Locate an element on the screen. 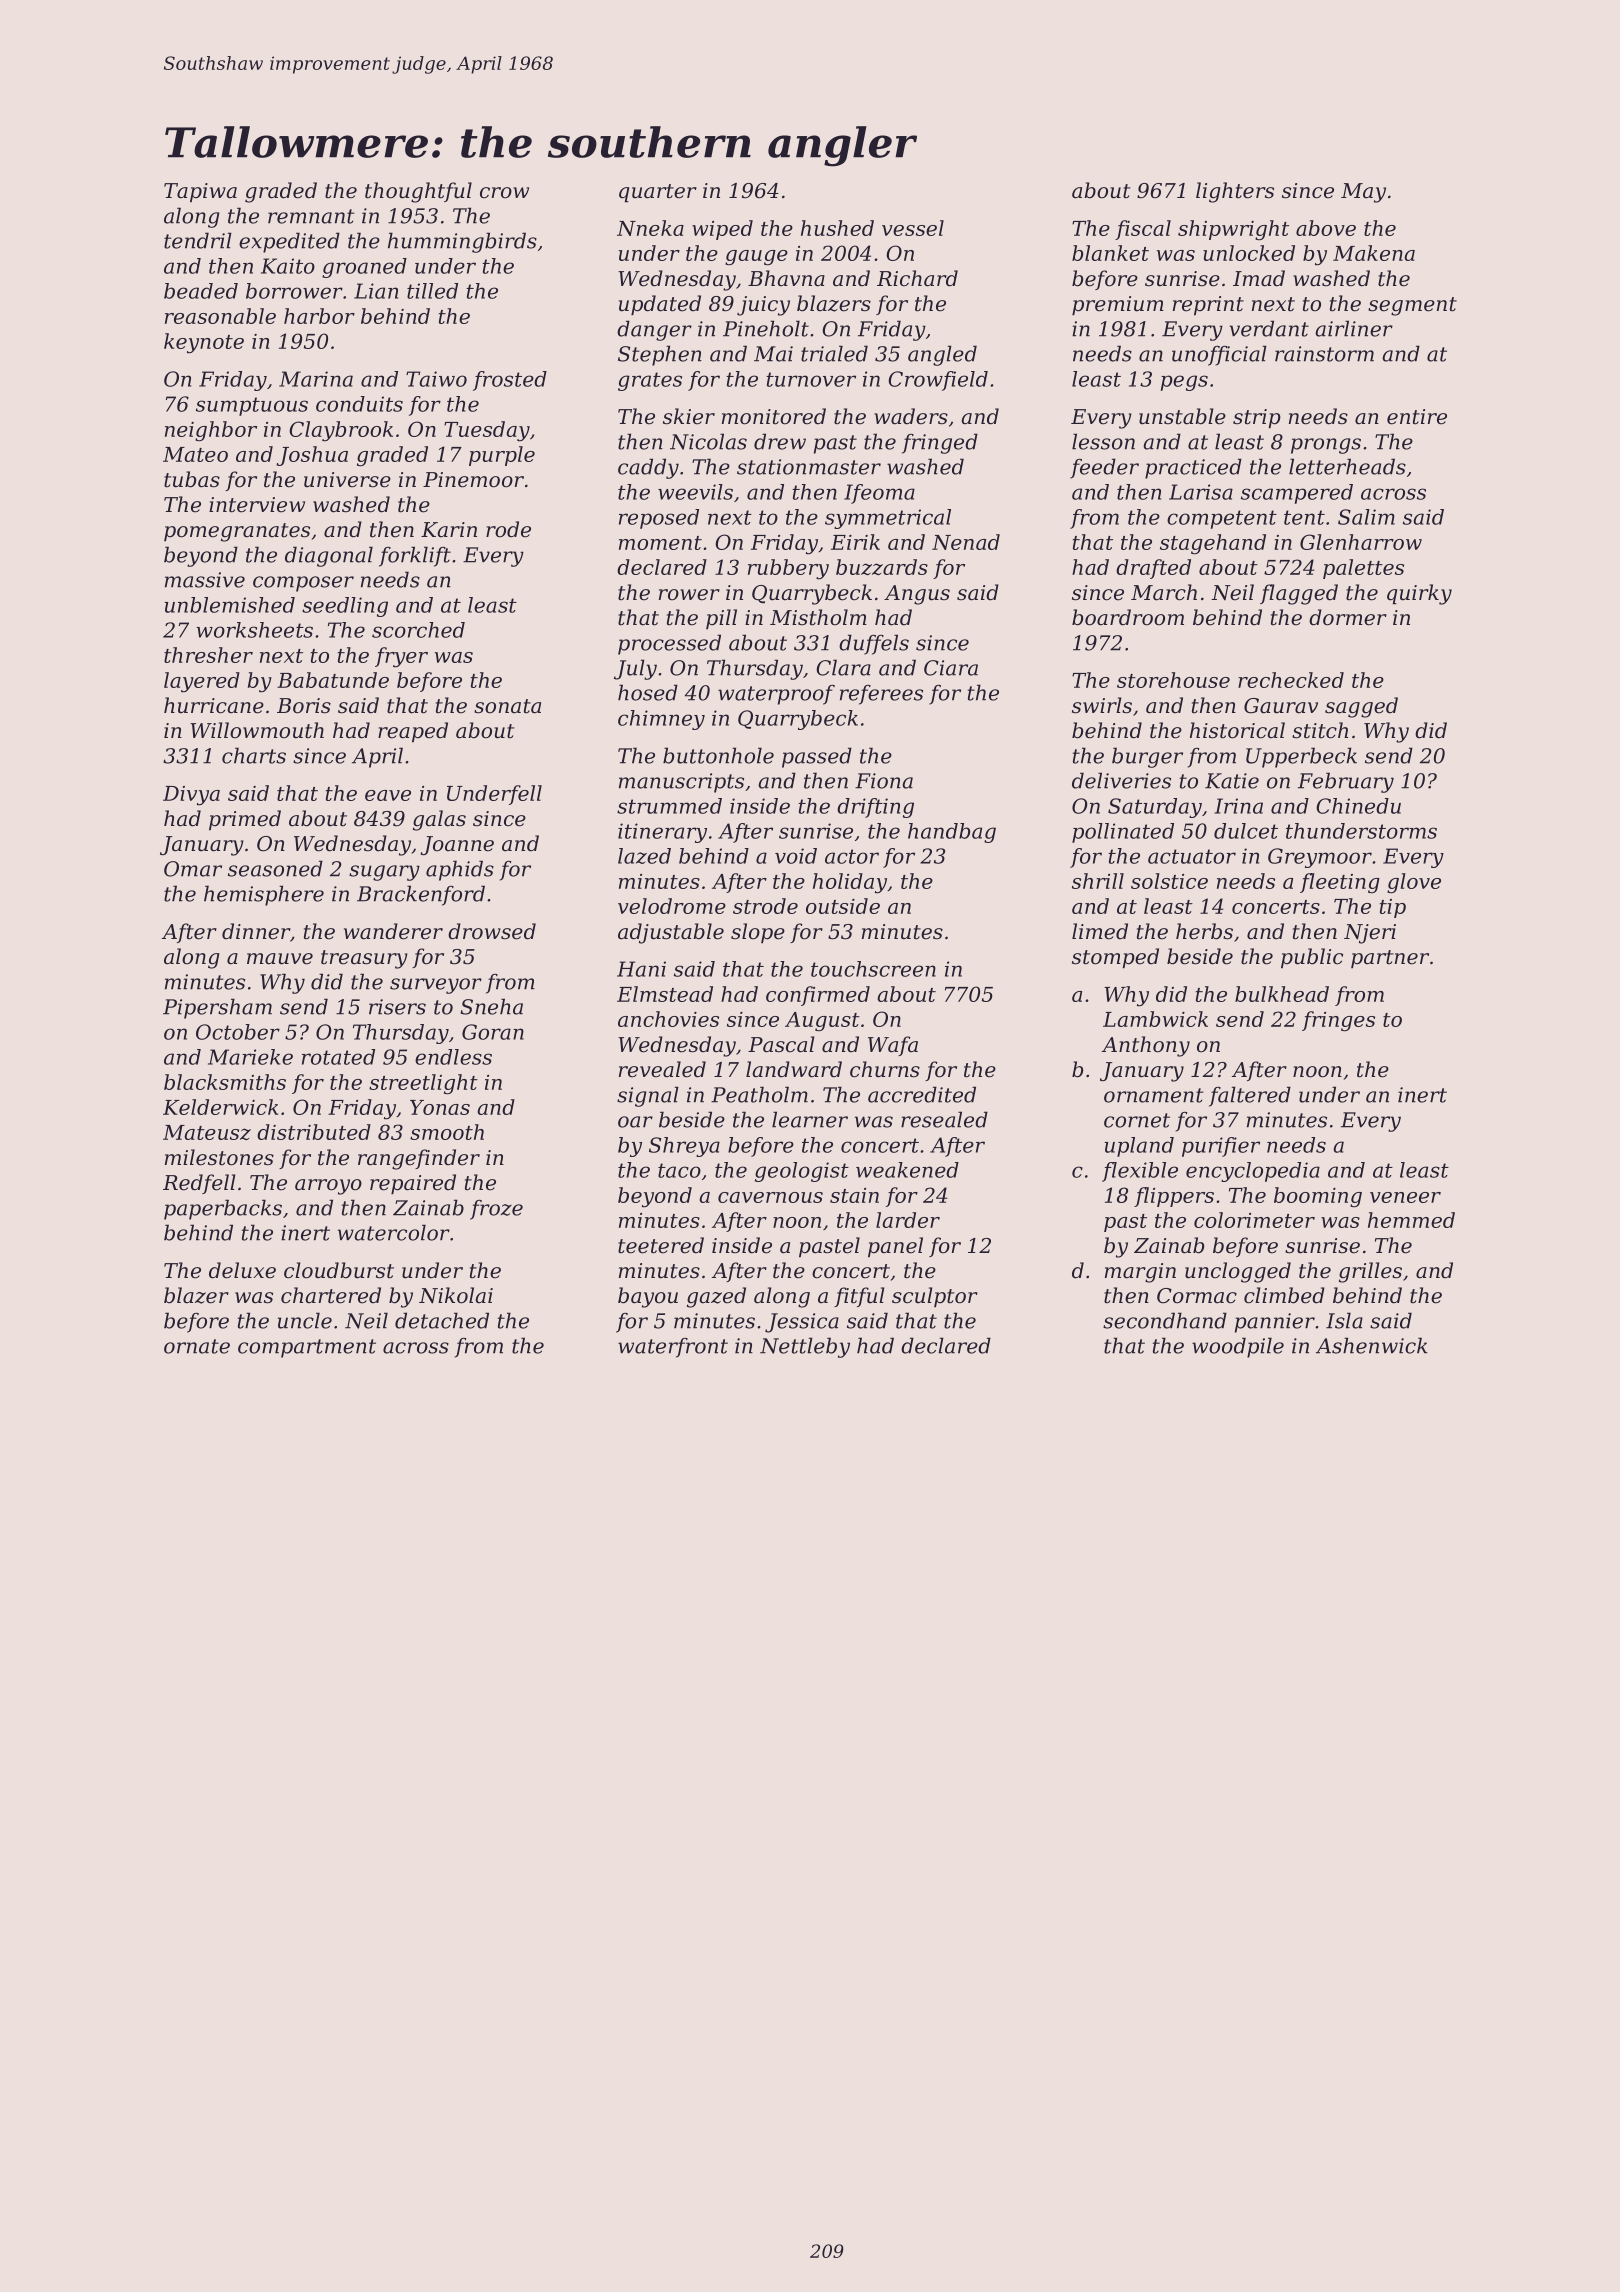 The width and height of the screenshot is (1620, 2292). dinner is located at coordinates (256, 931).
